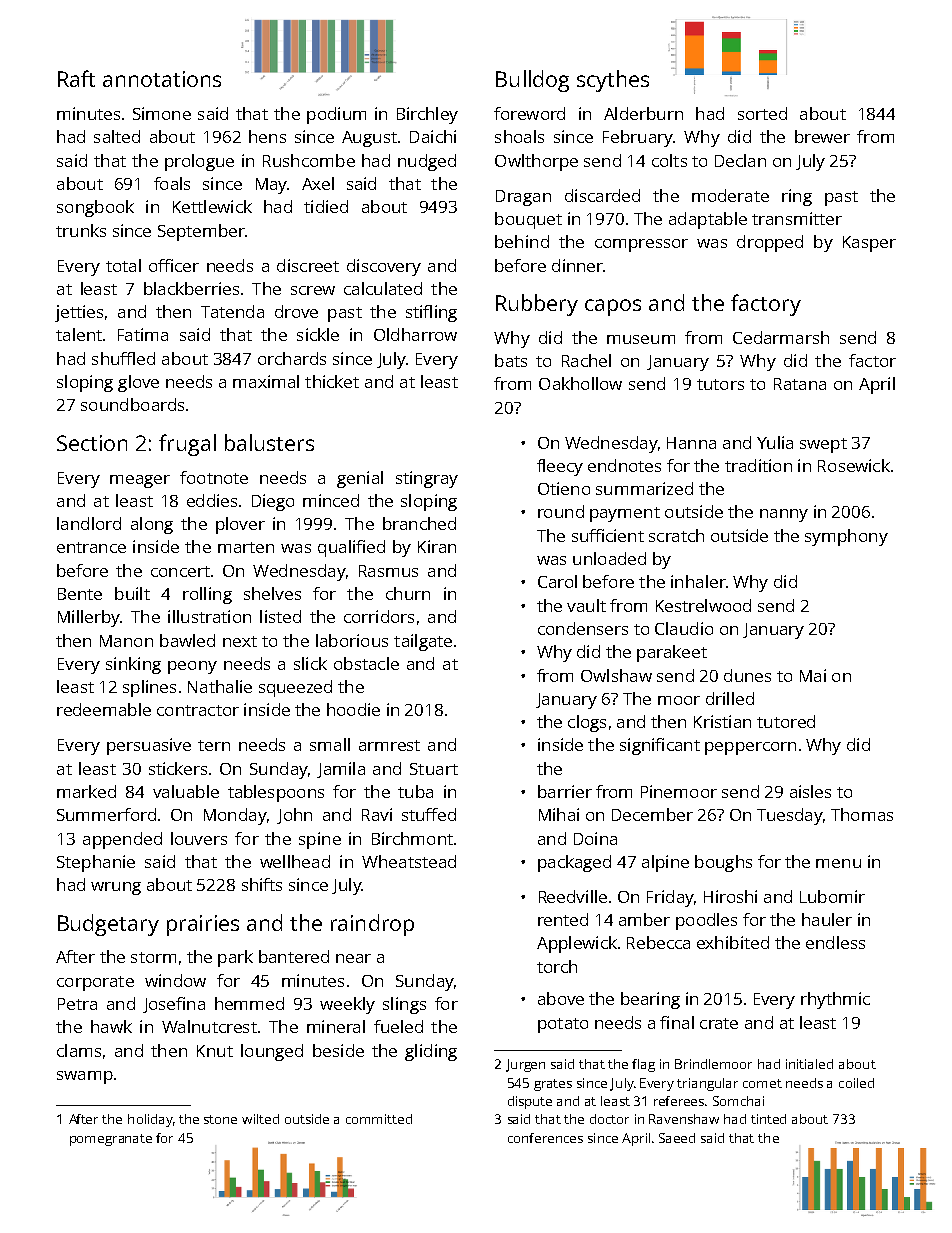 Image resolution: width=952 pixels, height=1233 pixels. I want to click on behind, so click(522, 241).
